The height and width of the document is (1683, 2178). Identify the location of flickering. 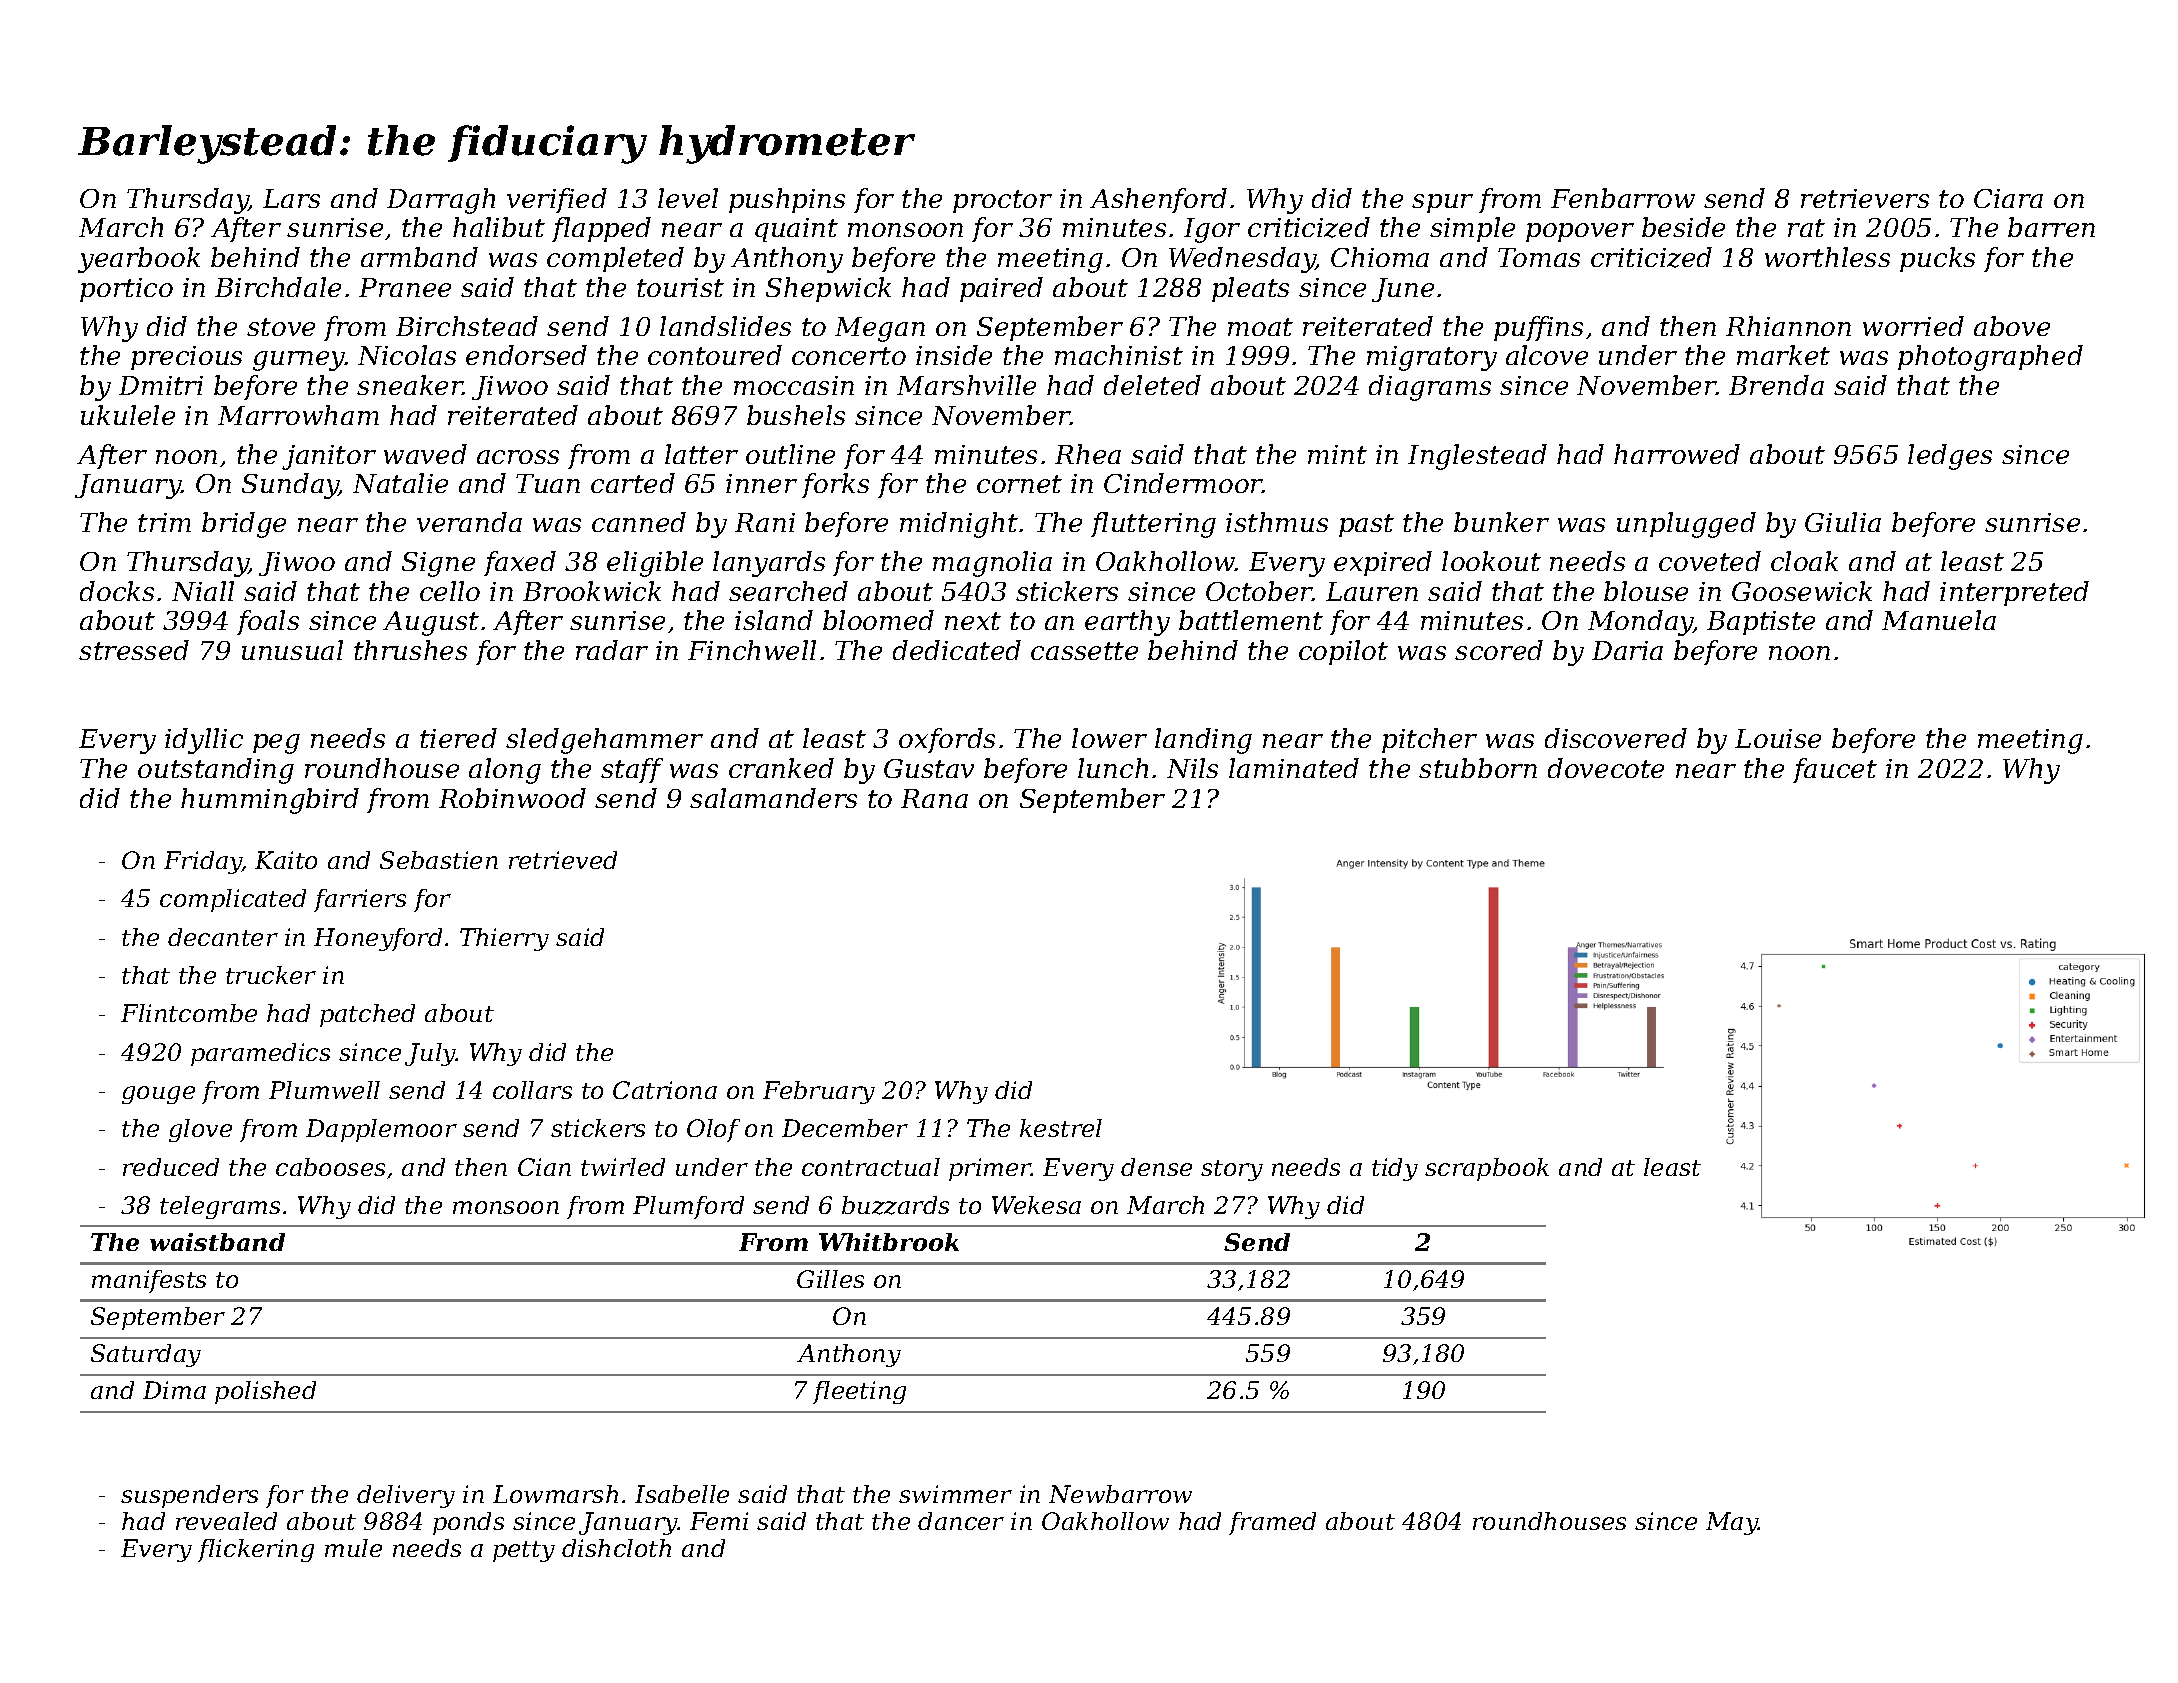
(256, 1550).
